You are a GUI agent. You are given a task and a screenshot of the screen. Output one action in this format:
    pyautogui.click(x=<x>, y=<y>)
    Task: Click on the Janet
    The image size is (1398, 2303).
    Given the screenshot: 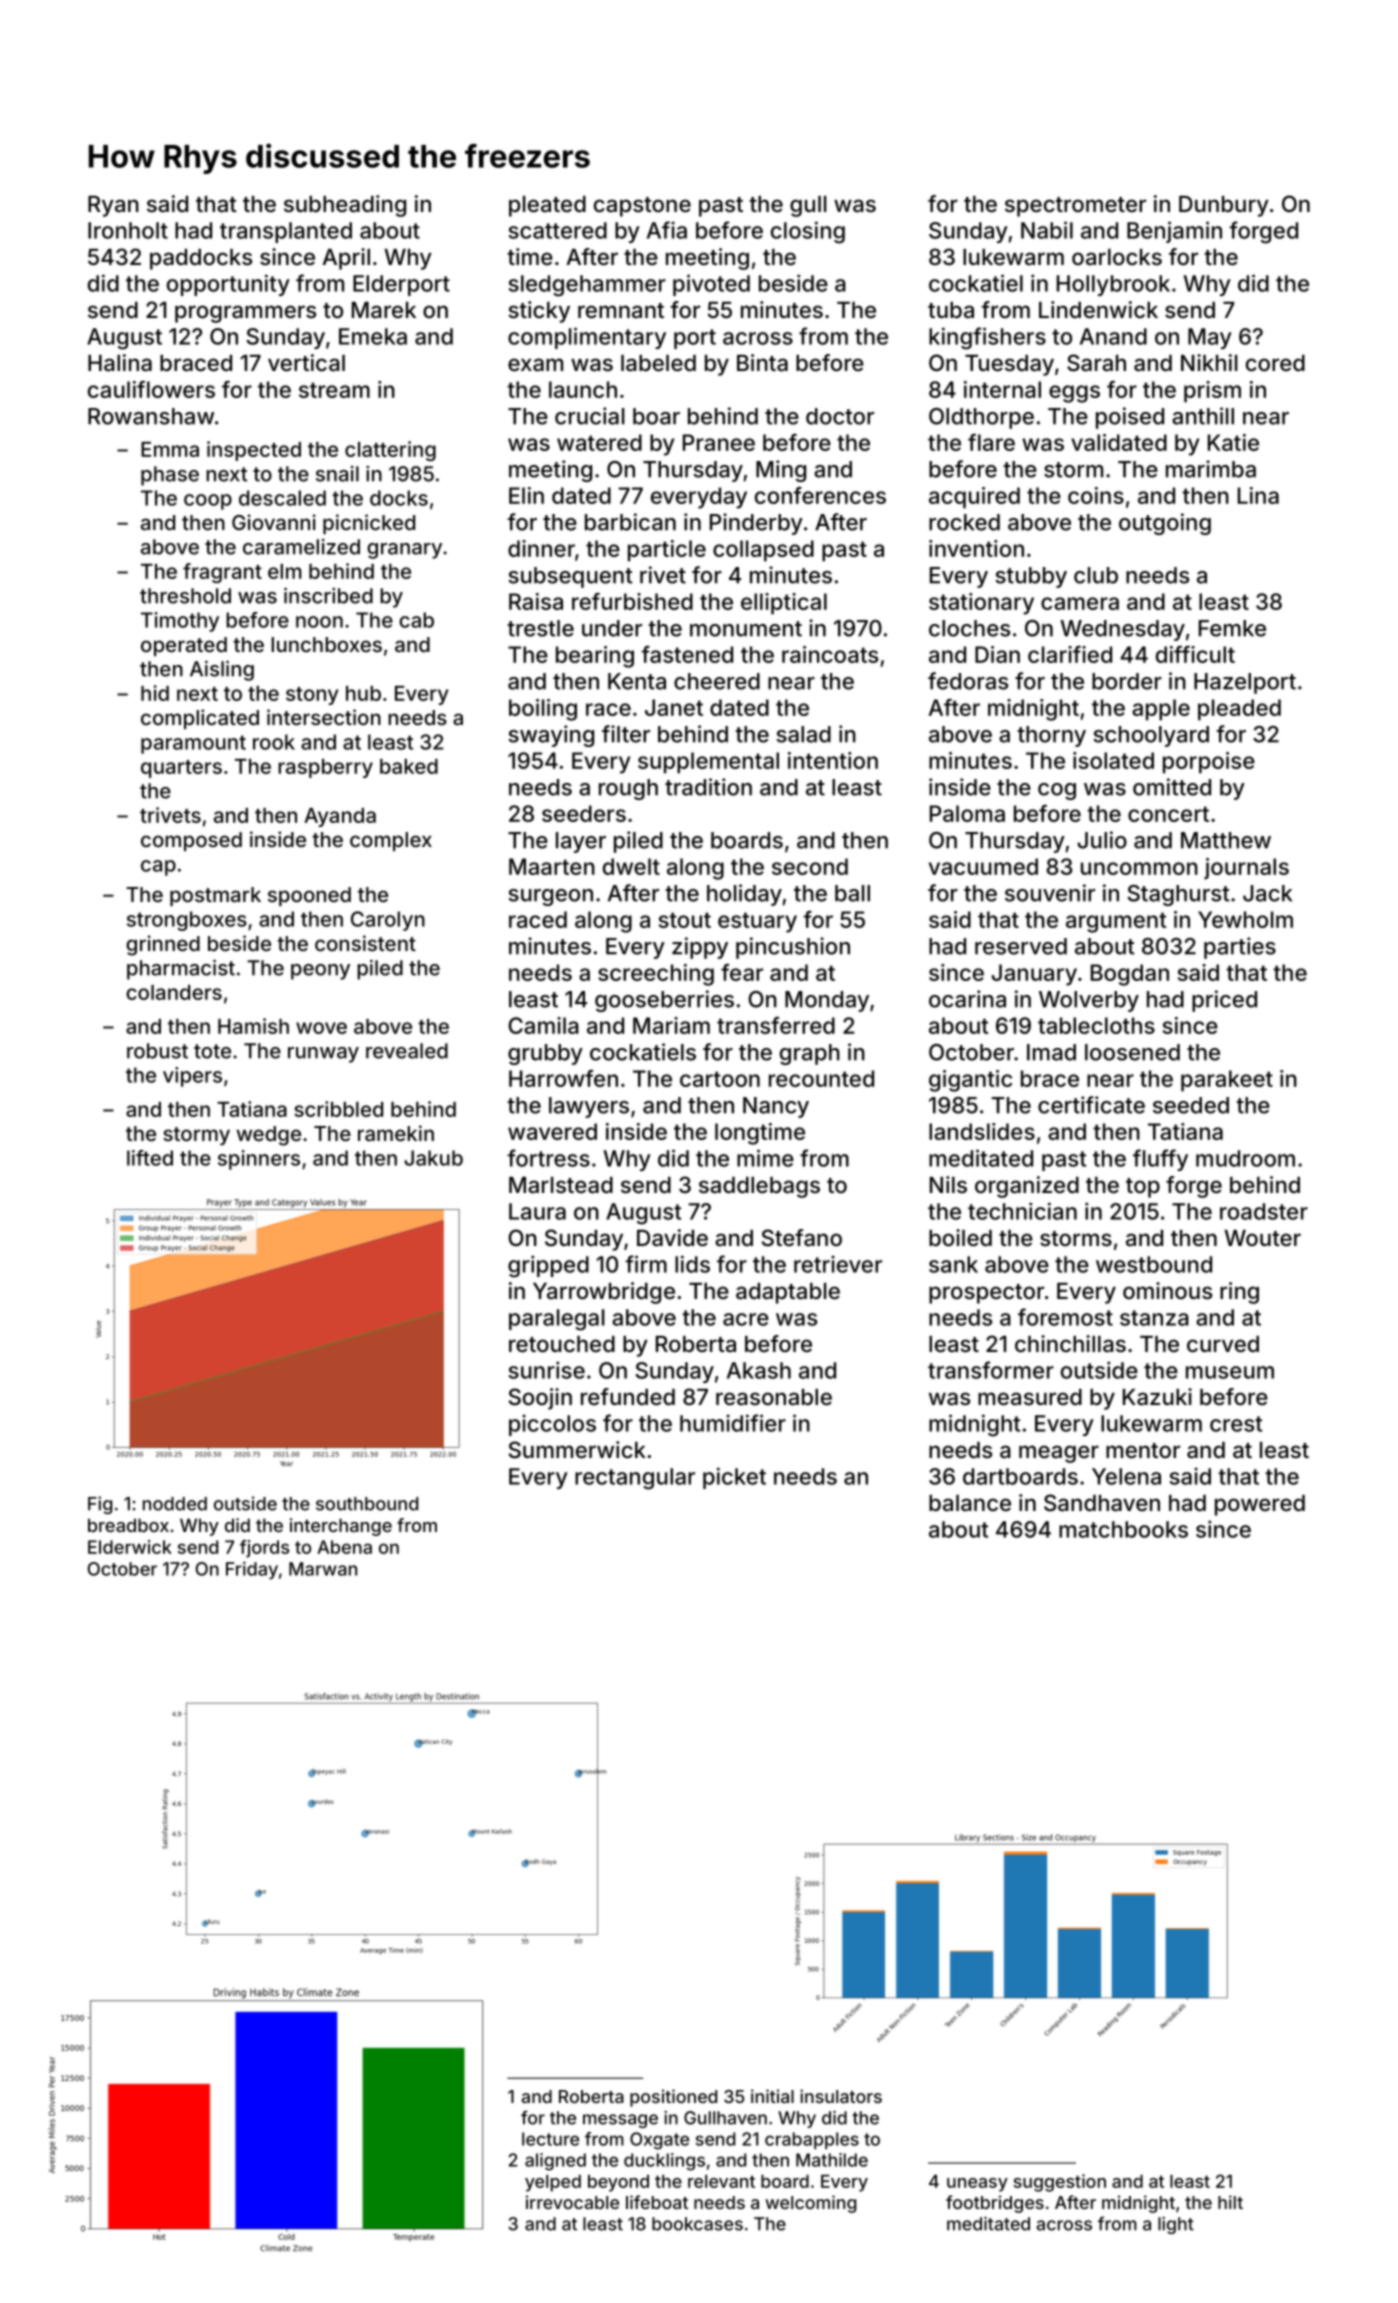 What is the action you would take?
    pyautogui.click(x=674, y=707)
